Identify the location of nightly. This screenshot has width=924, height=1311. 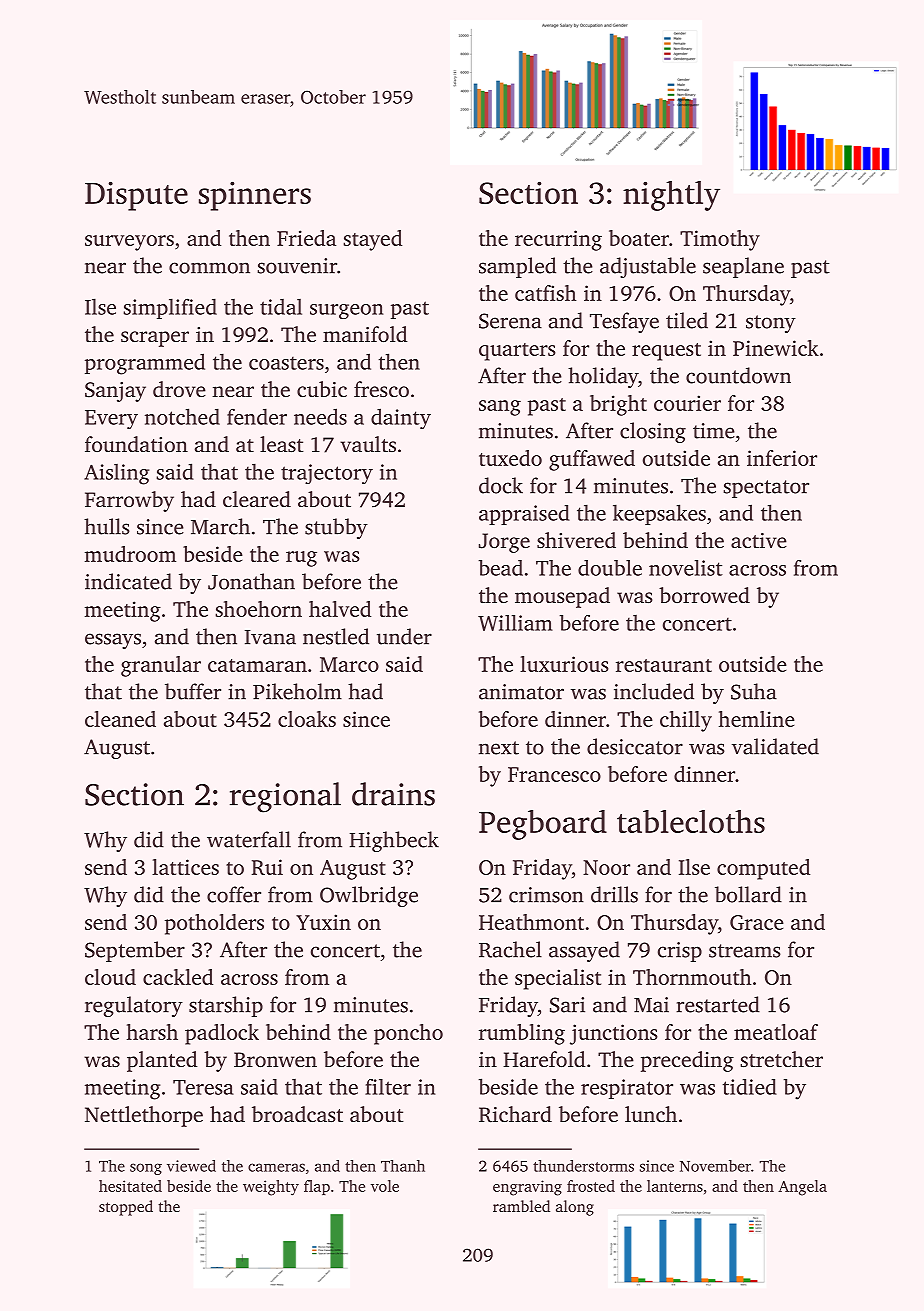
(671, 196).
